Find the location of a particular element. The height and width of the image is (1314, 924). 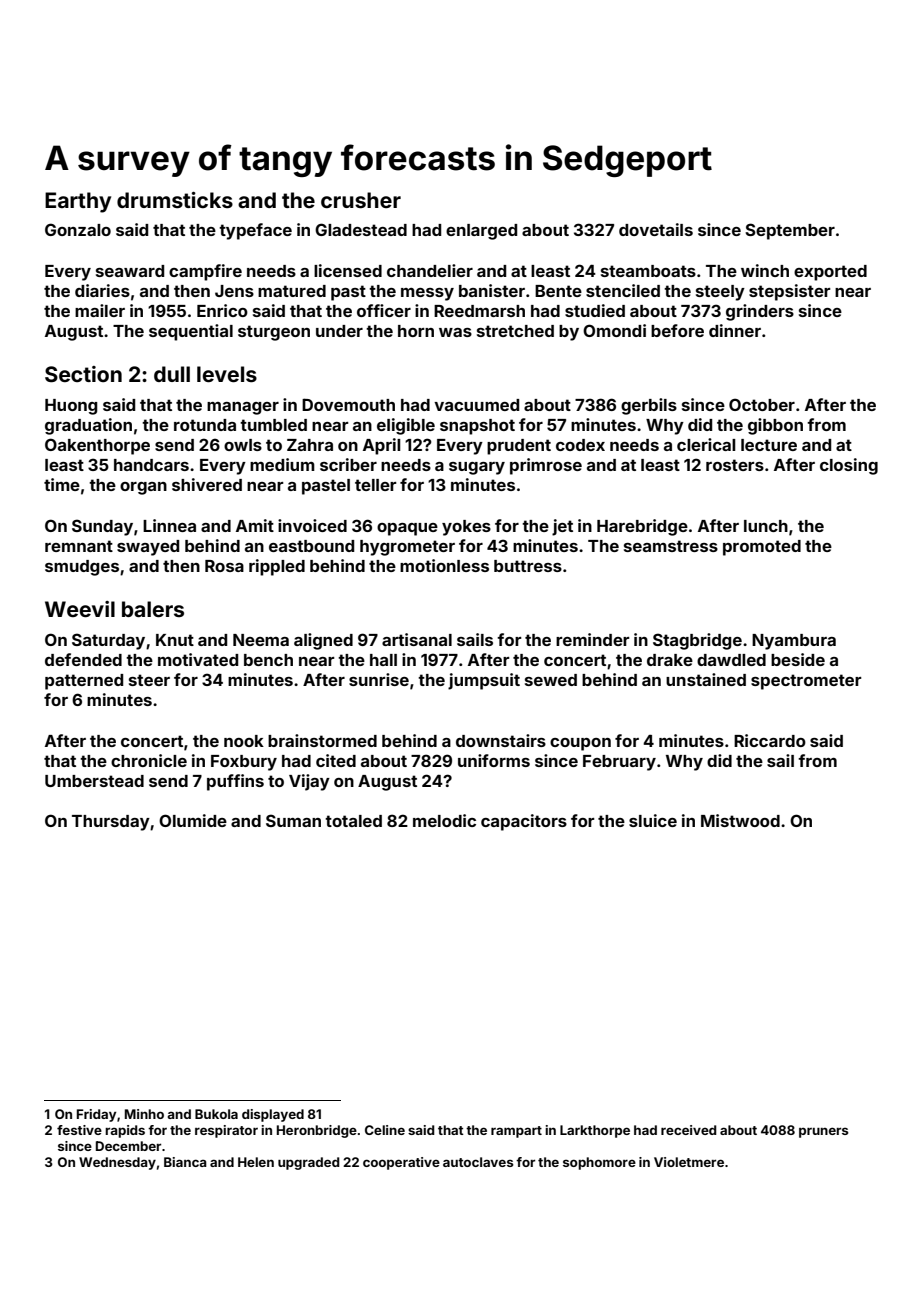

festive is located at coordinates (79, 1130).
